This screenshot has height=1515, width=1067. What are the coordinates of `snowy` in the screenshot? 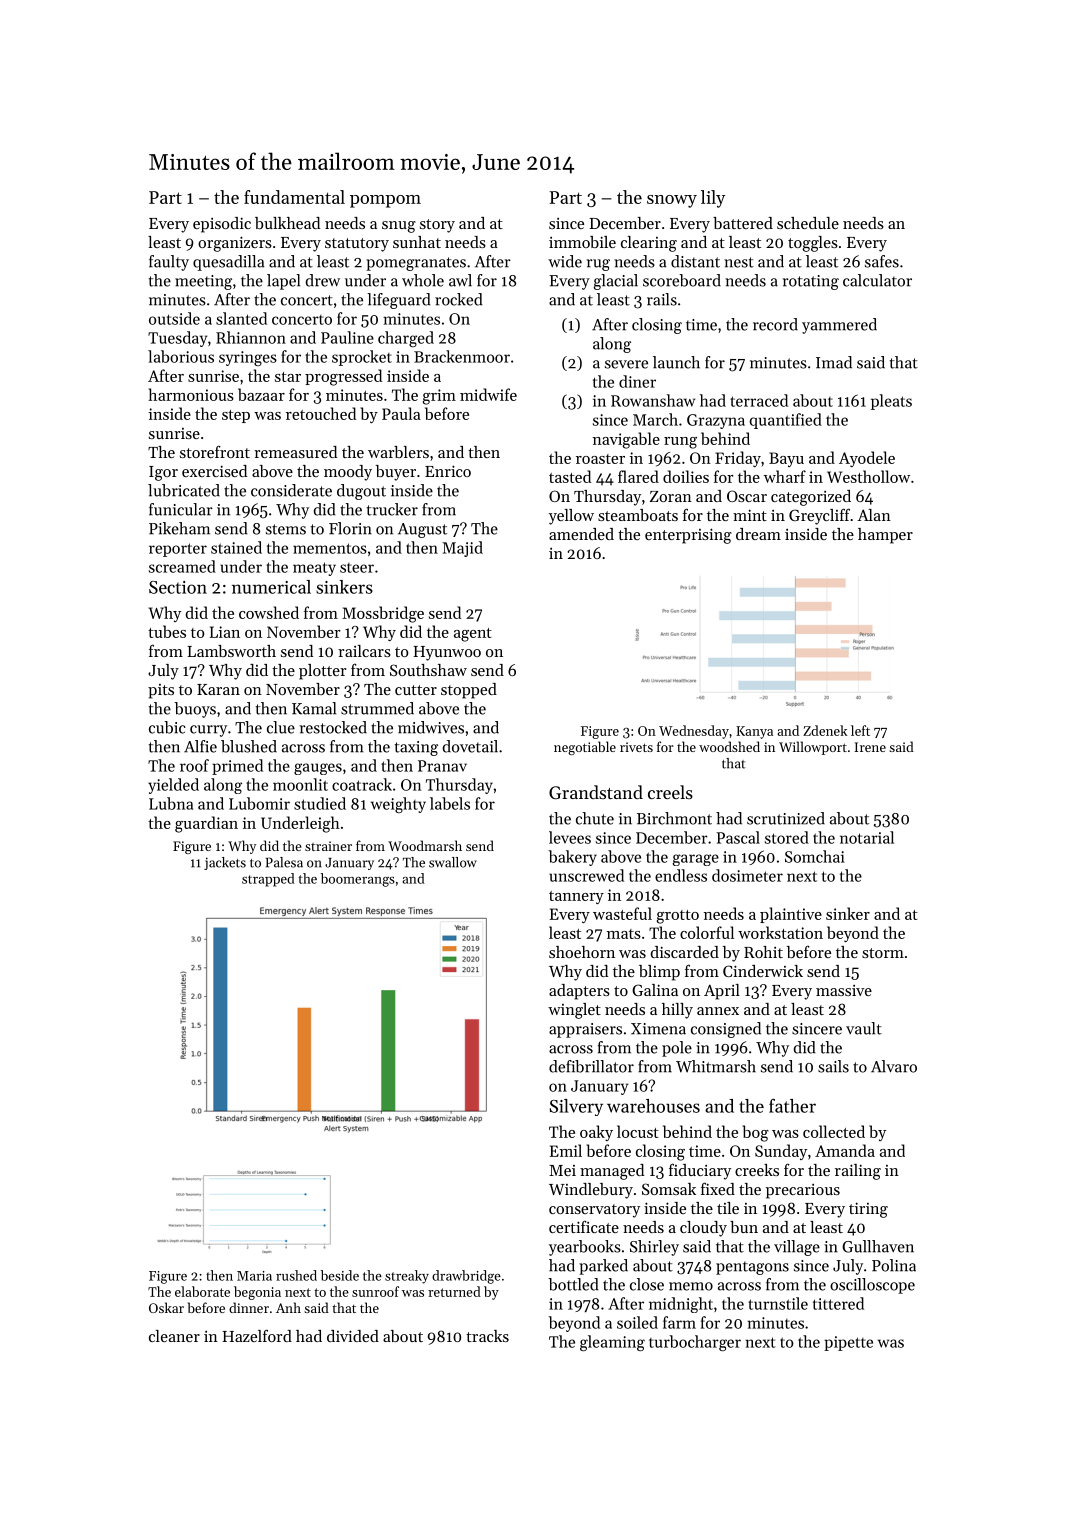 It's located at (672, 201).
